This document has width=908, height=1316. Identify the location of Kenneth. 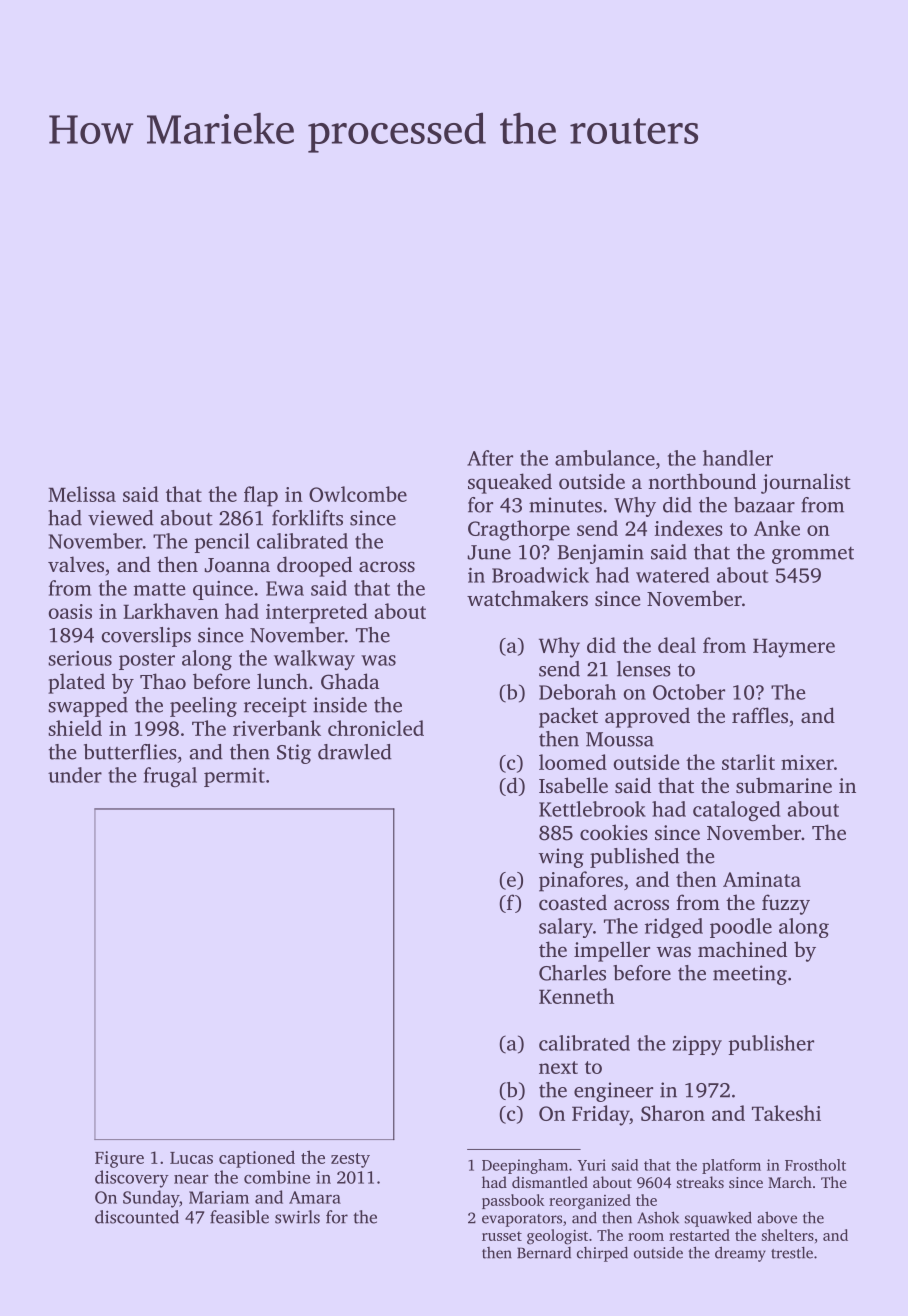
(576, 996).
